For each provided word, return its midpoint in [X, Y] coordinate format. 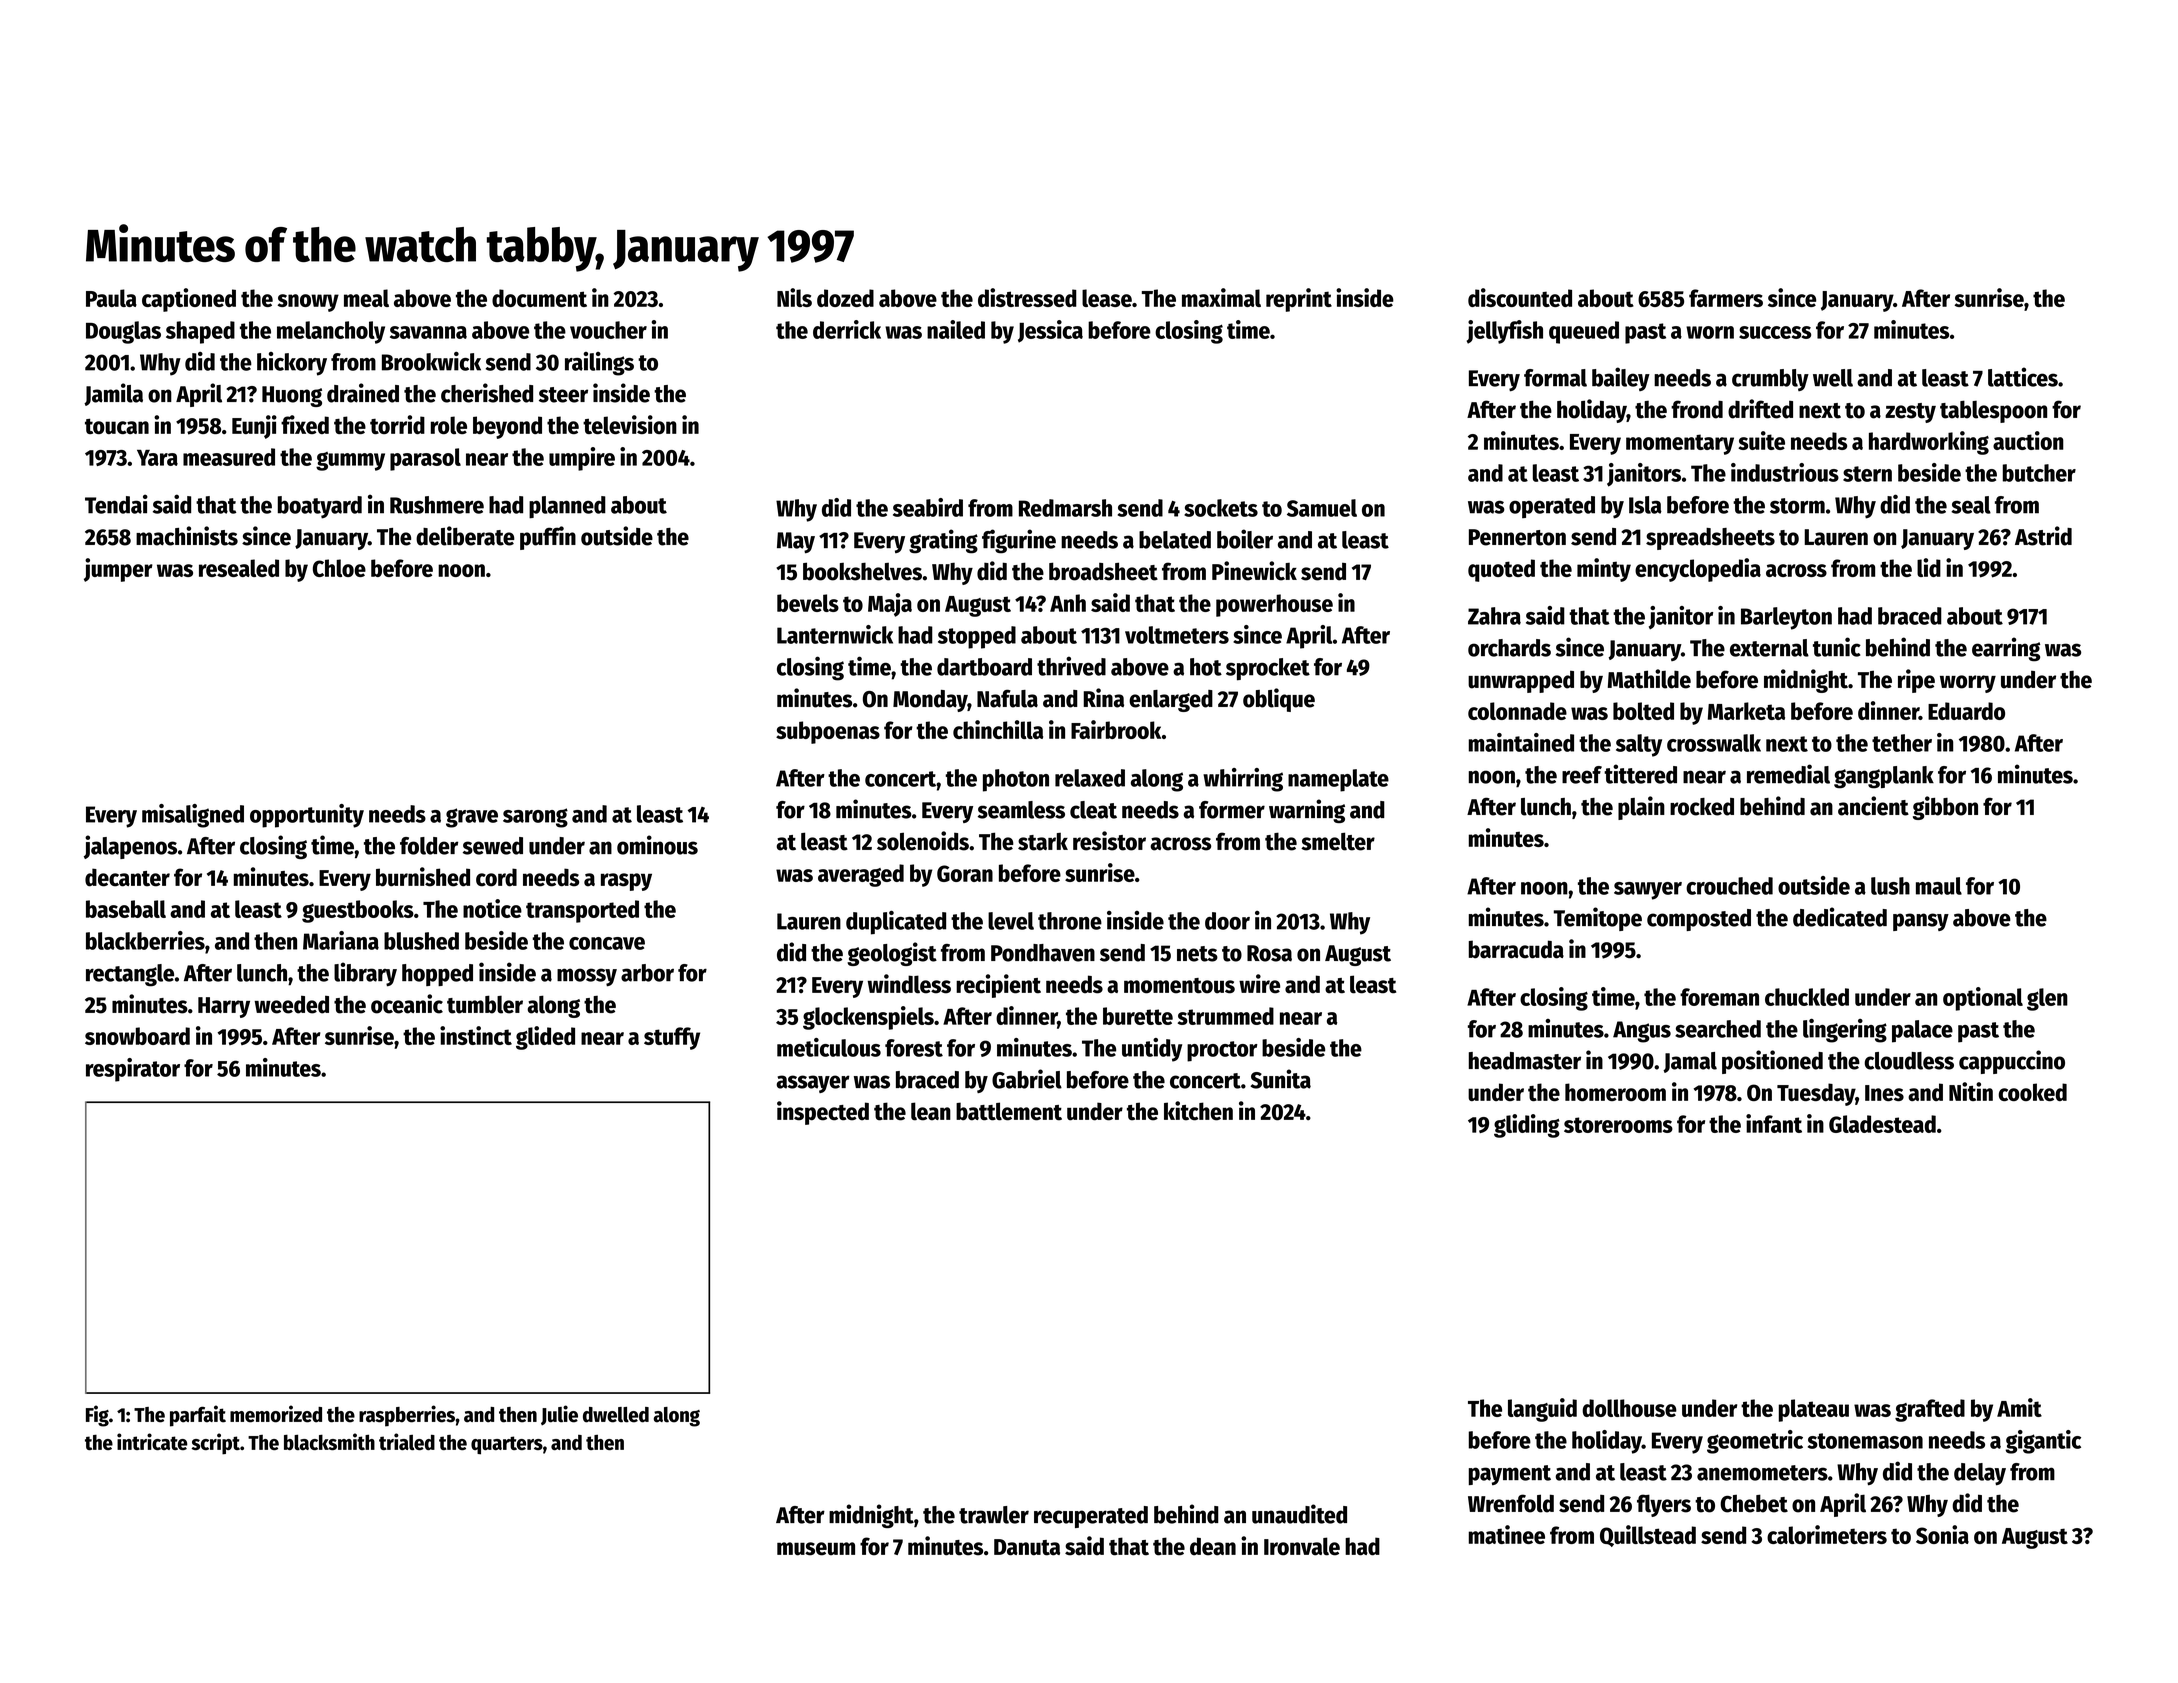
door [1227, 921]
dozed [845, 298]
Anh [1068, 603]
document [539, 298]
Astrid [2043, 536]
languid [1542, 1410]
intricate [152, 1441]
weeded [291, 1005]
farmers [1726, 298]
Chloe [339, 568]
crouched [1729, 886]
